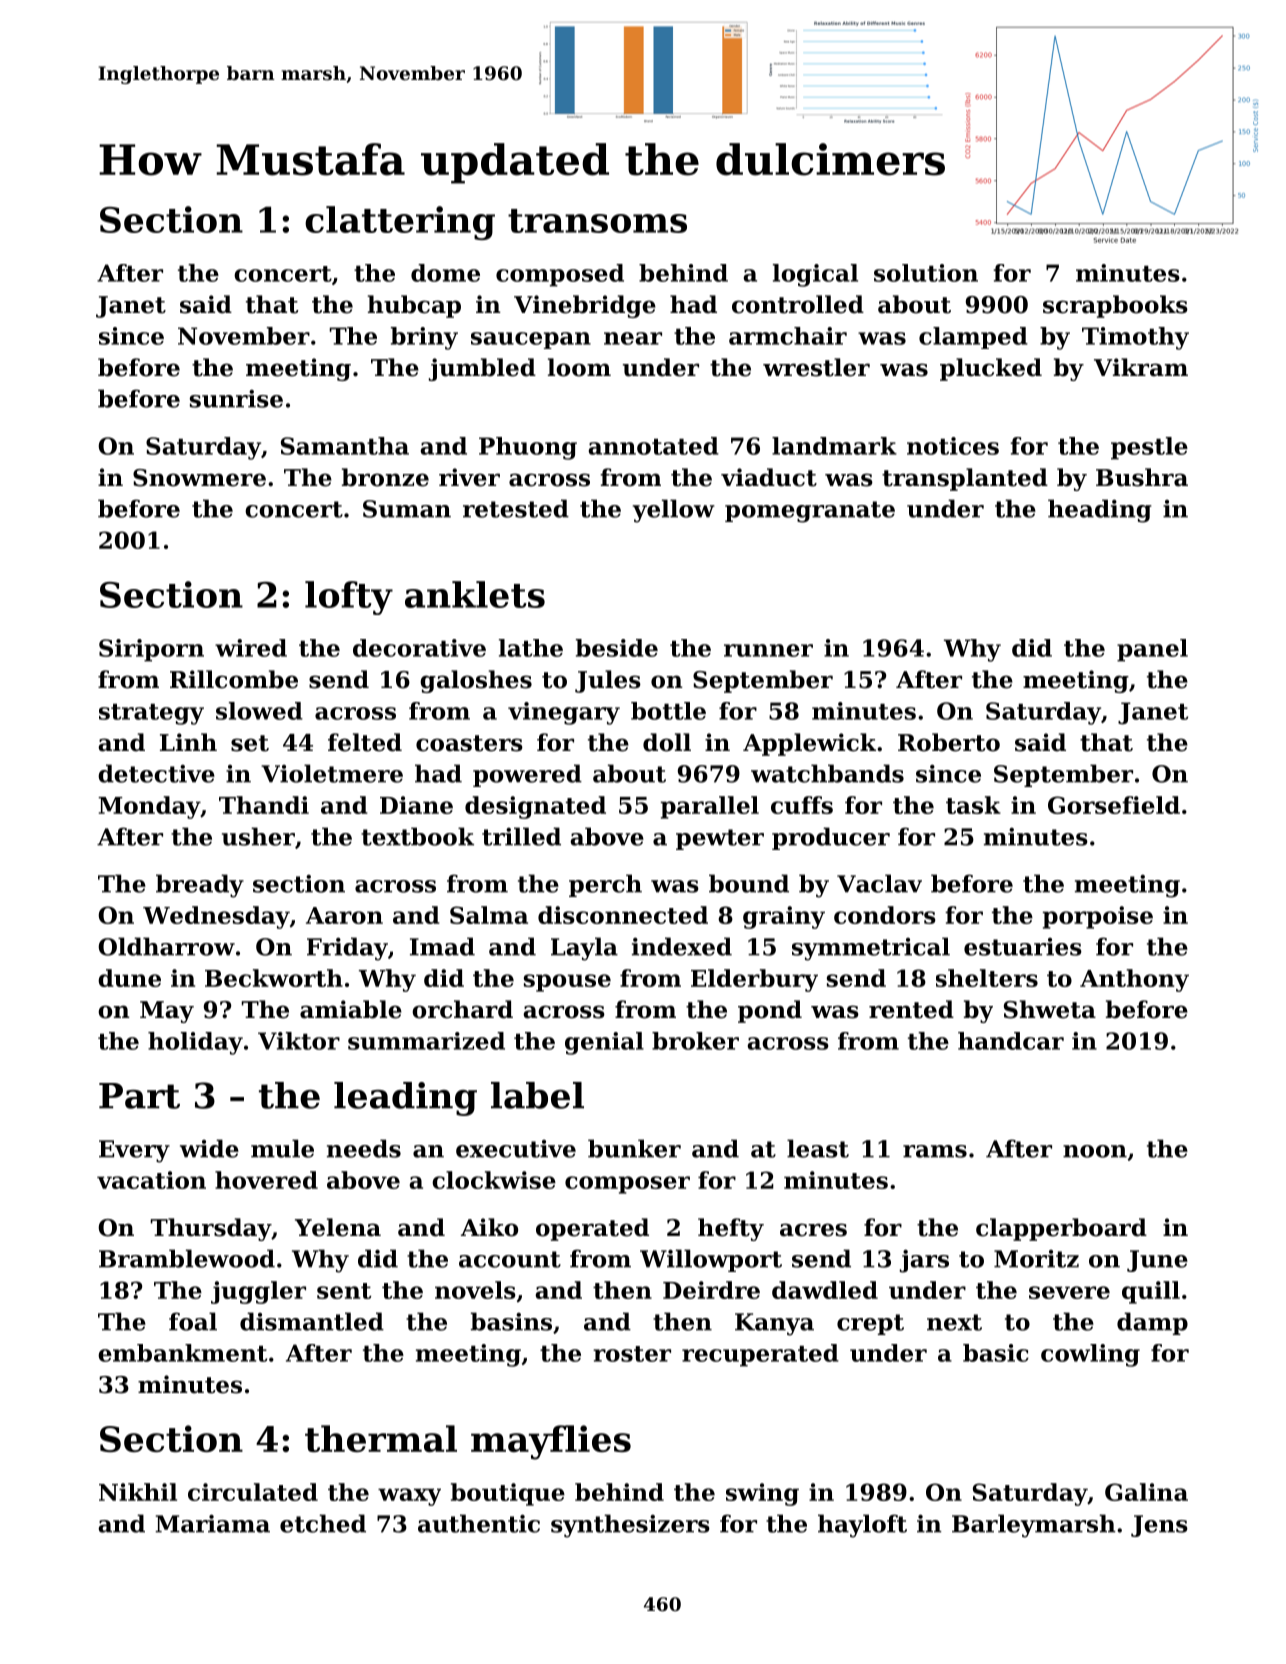  Describe the element at coordinates (199, 478) in the page. I see `Snowmere` at that location.
